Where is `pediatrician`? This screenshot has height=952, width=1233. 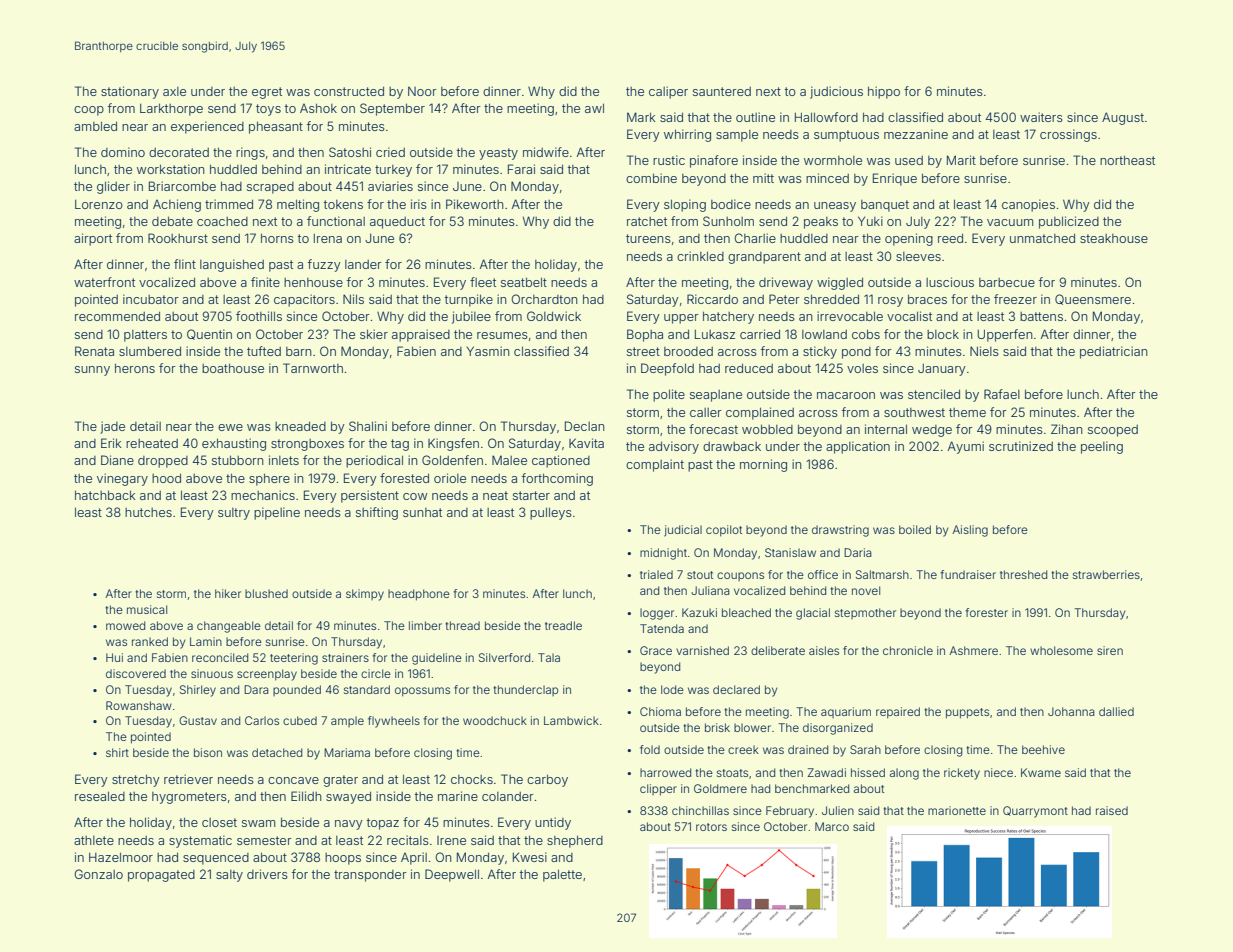
pediatrician is located at coordinates (1114, 352).
